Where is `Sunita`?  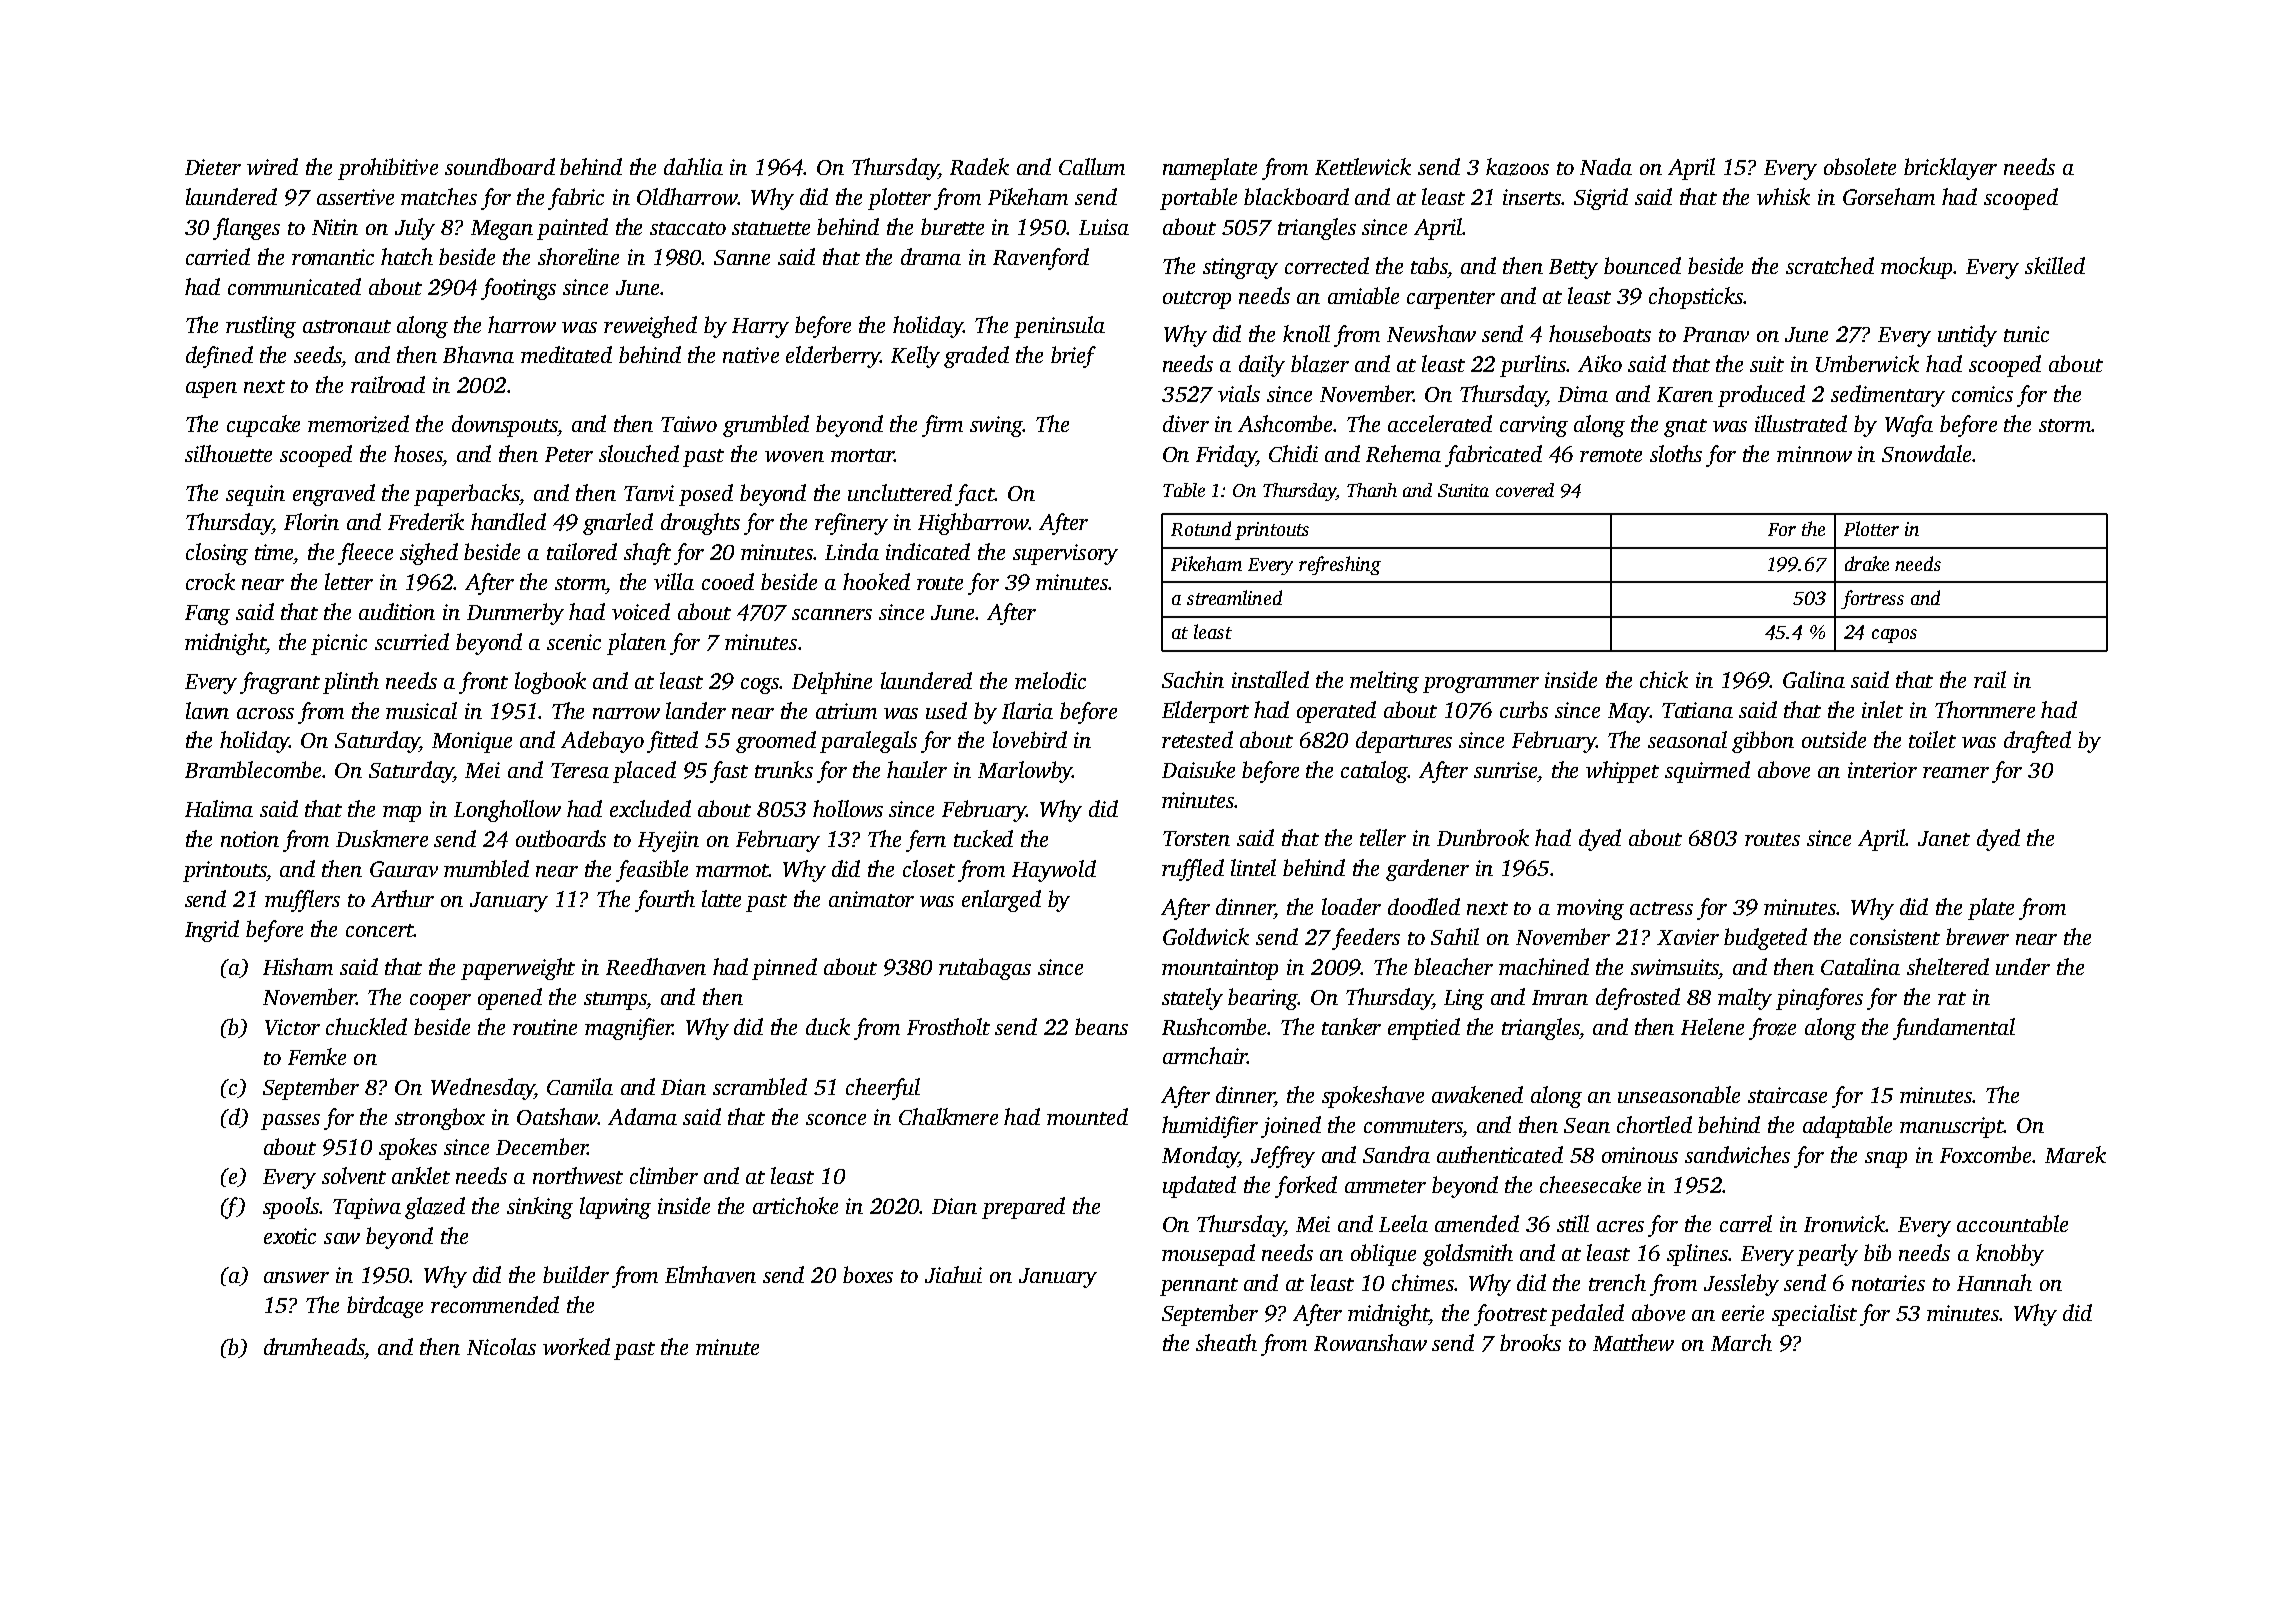 Sunita is located at coordinates (1463, 490).
